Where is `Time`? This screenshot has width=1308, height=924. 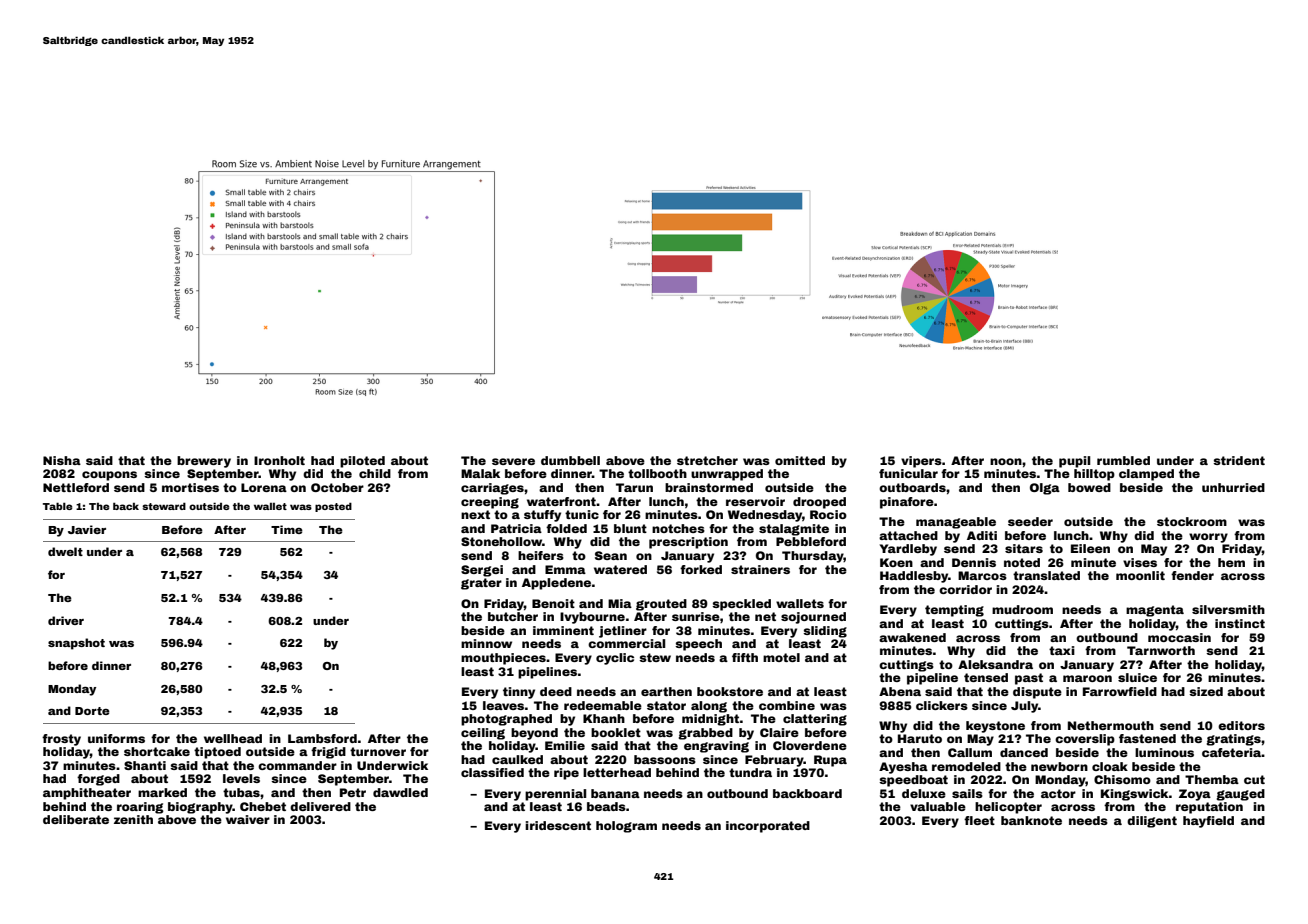
Time is located at coordinates (287, 529).
